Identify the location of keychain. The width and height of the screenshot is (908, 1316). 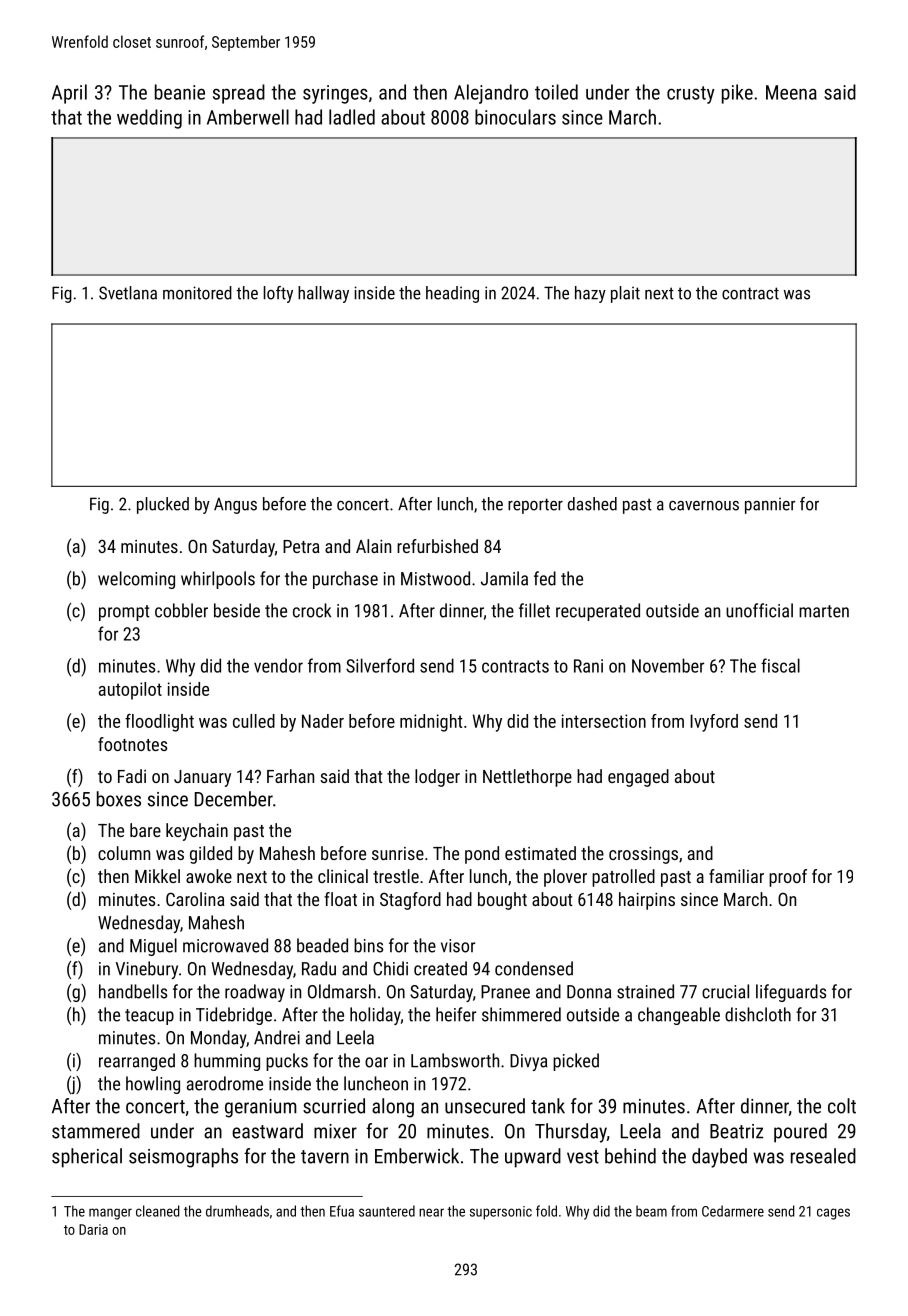
(197, 832).
